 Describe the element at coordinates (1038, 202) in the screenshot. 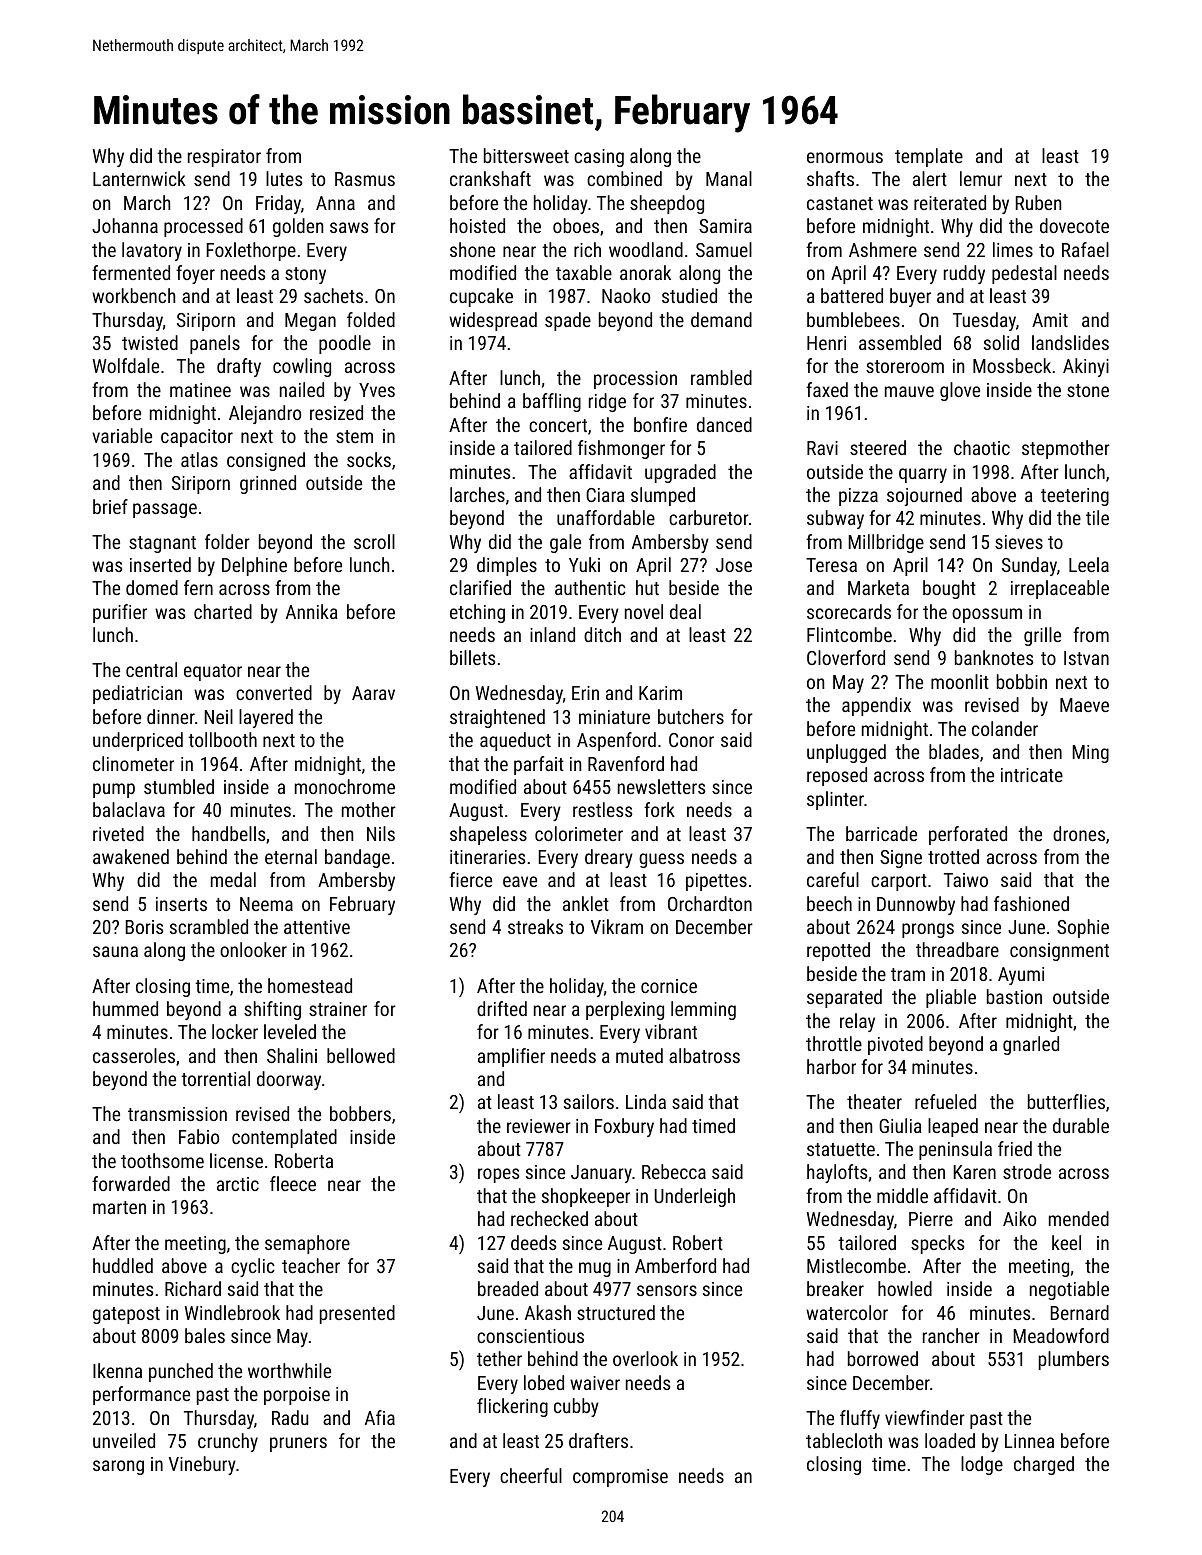

I see `Ruben` at that location.
